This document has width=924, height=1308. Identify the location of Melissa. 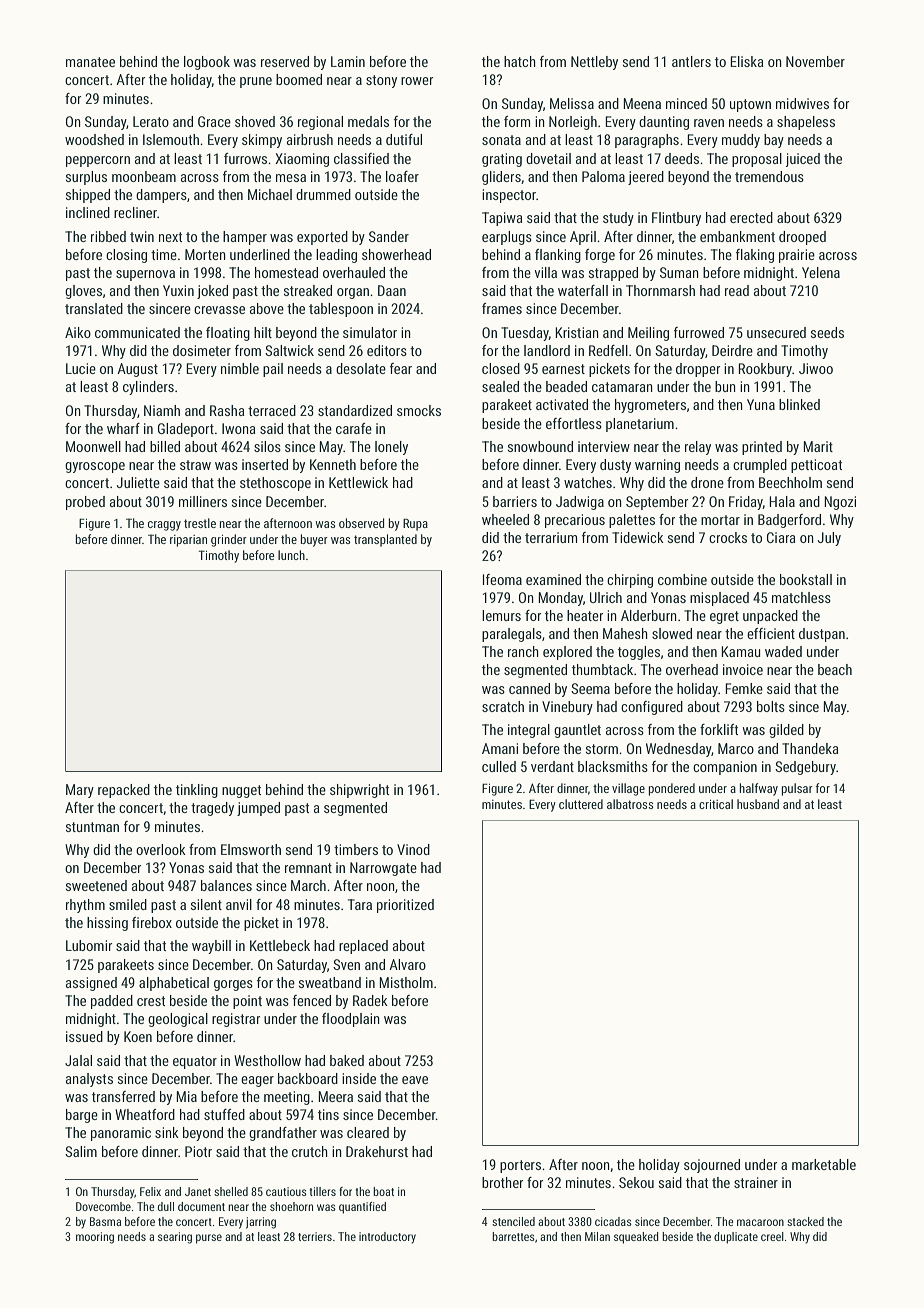
(572, 103).
